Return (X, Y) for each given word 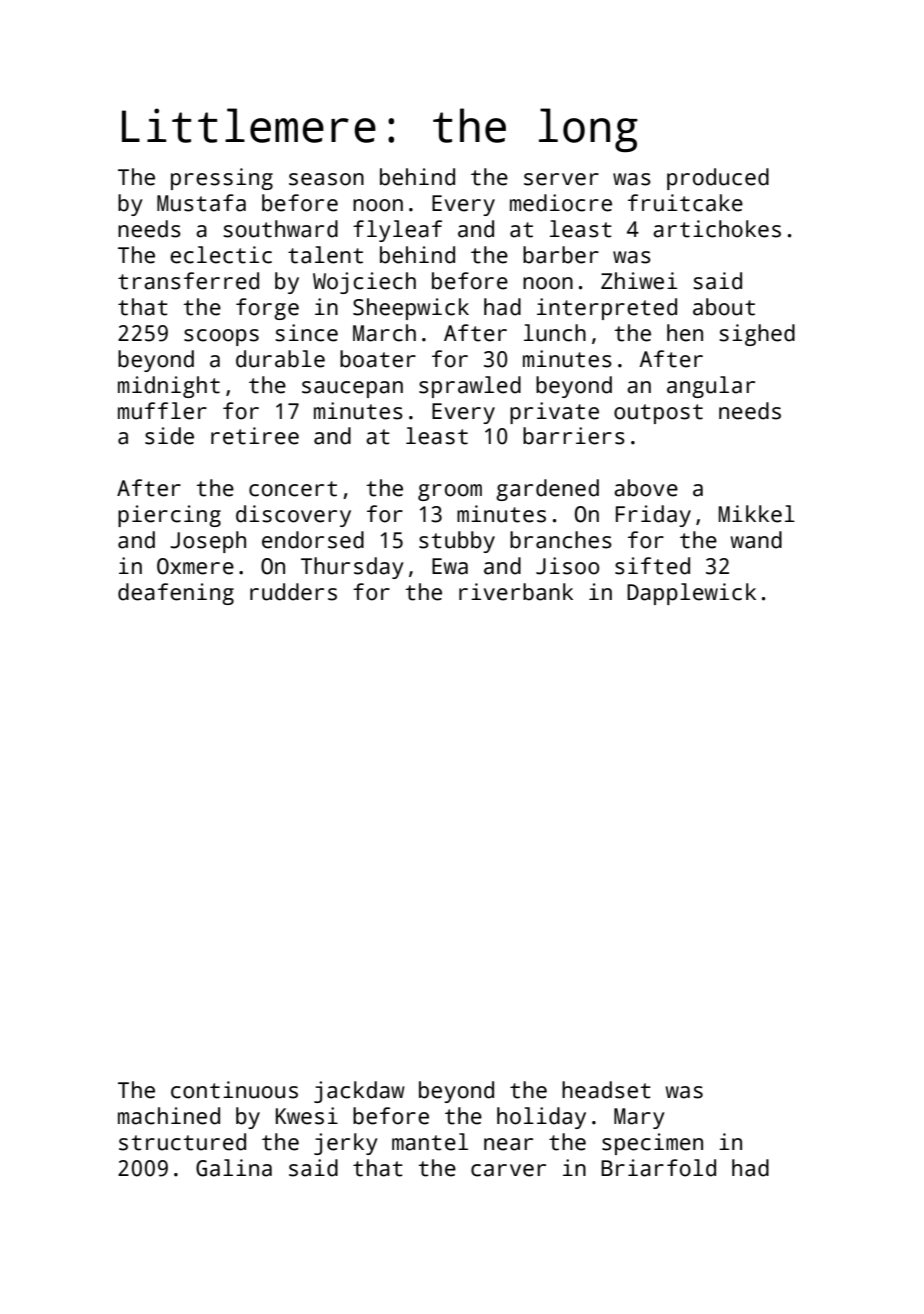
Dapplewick (691, 594)
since (306, 333)
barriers (574, 436)
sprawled (470, 387)
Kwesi (307, 1116)
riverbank (516, 592)
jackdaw (359, 1092)
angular (711, 387)
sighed (757, 335)
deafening (176, 594)
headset (606, 1090)
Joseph (208, 542)
